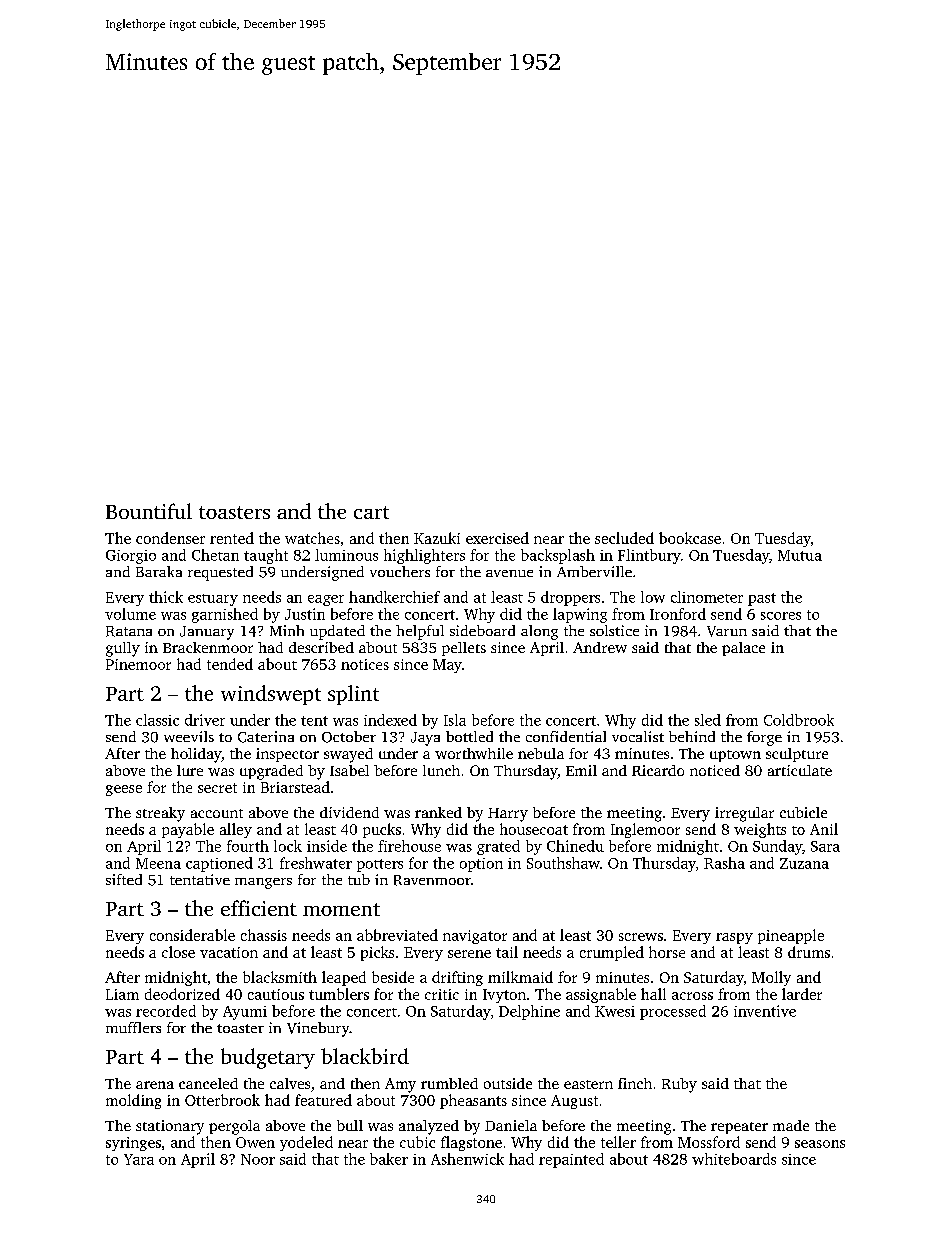  What do you see at coordinates (734, 1159) in the document?
I see `whiteboards` at bounding box center [734, 1159].
